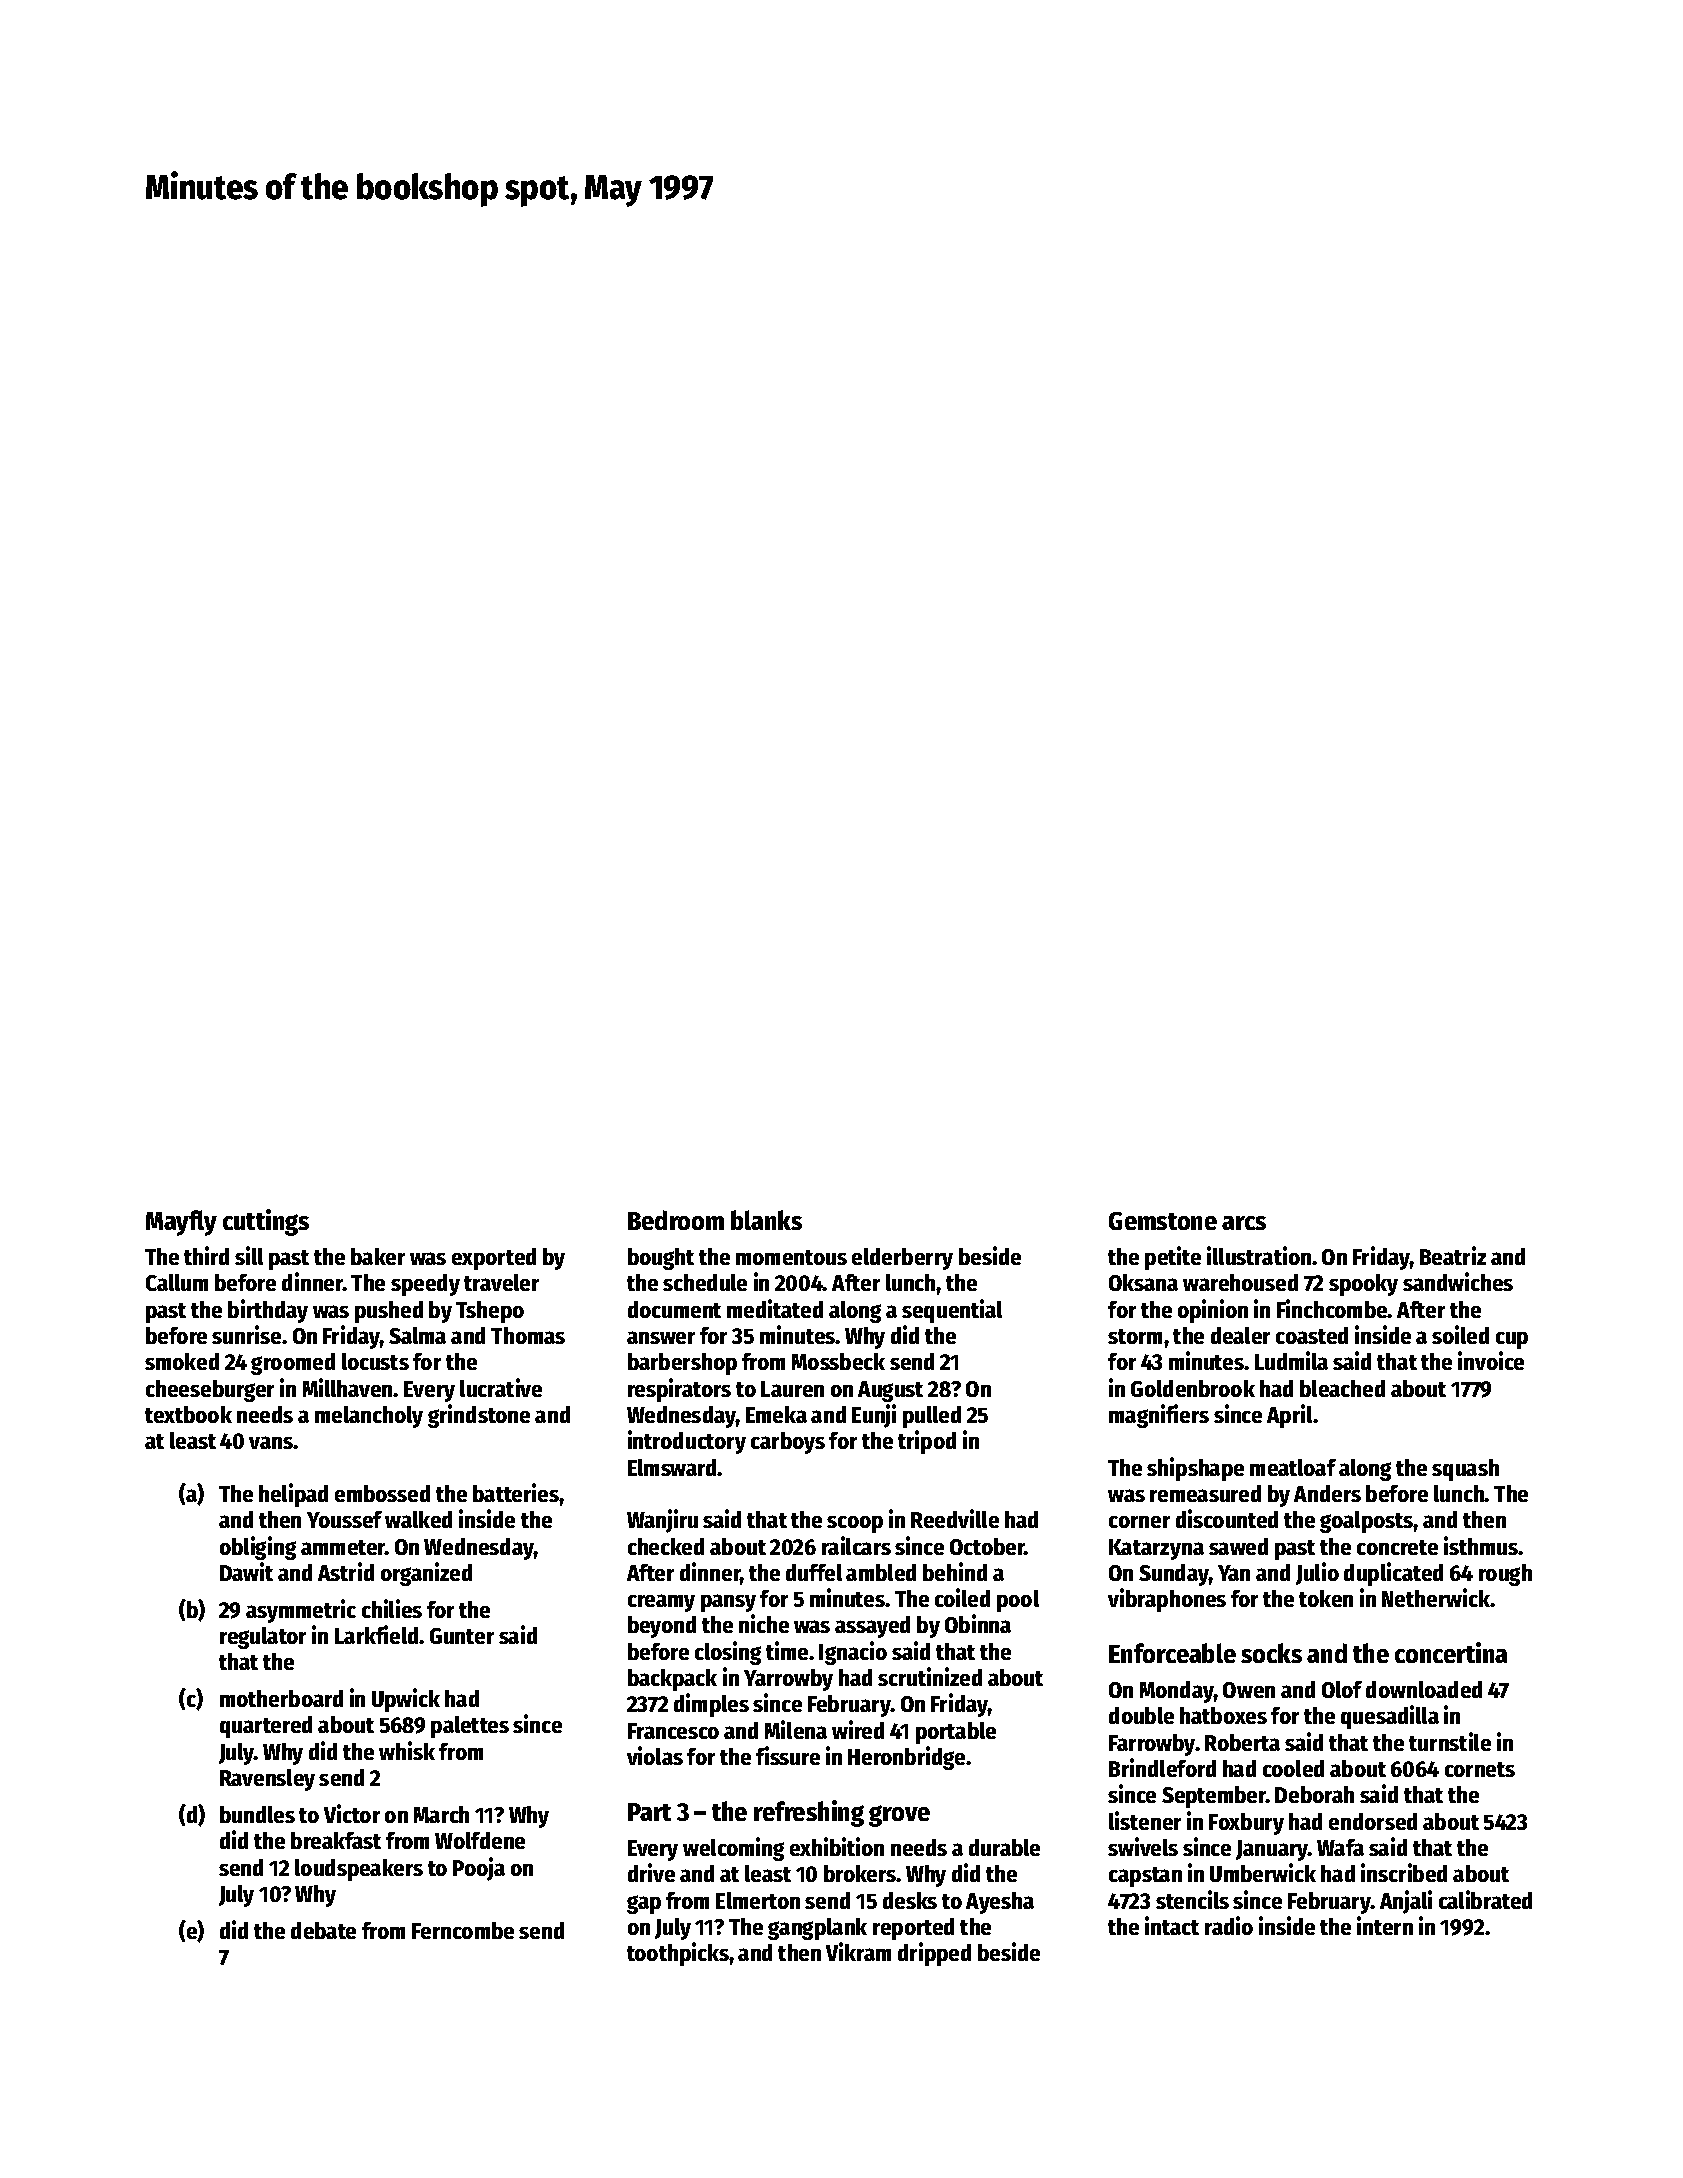 The height and width of the image is (2178, 1683). I want to click on Elmsward, so click(673, 1467).
